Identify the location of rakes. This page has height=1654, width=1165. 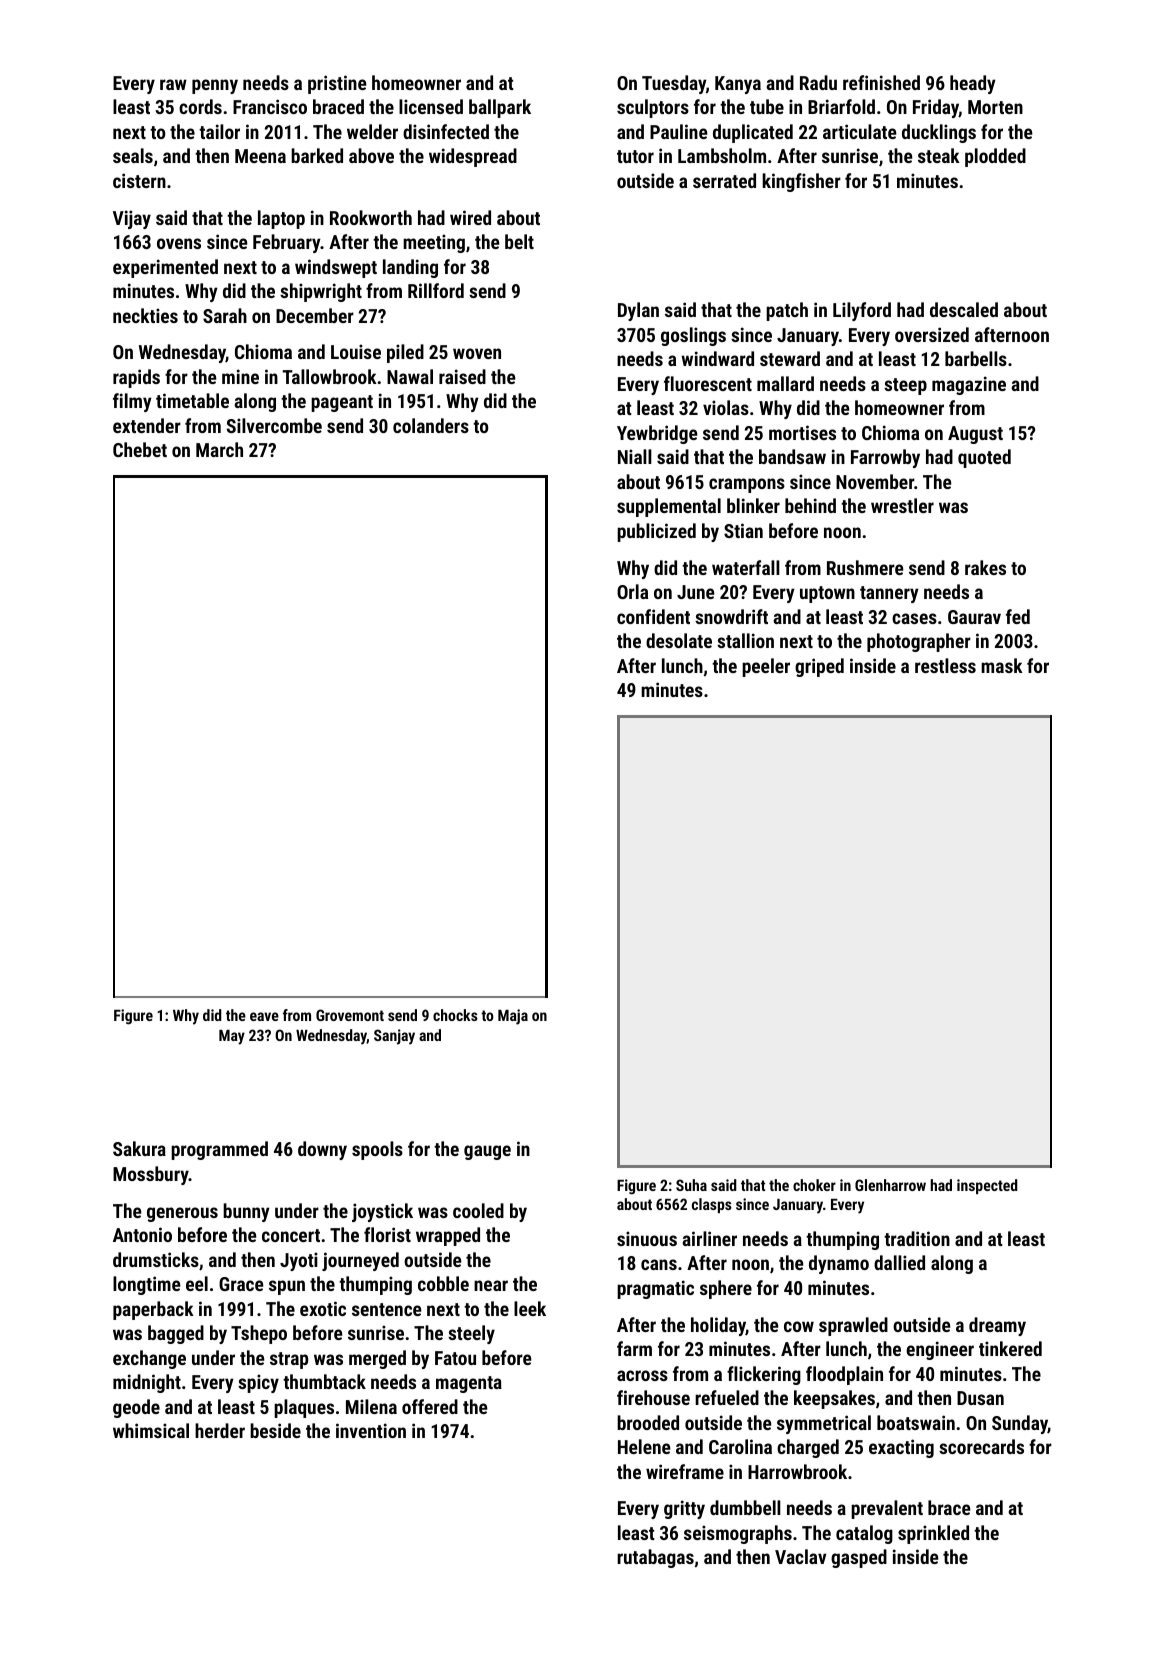
(985, 567).
